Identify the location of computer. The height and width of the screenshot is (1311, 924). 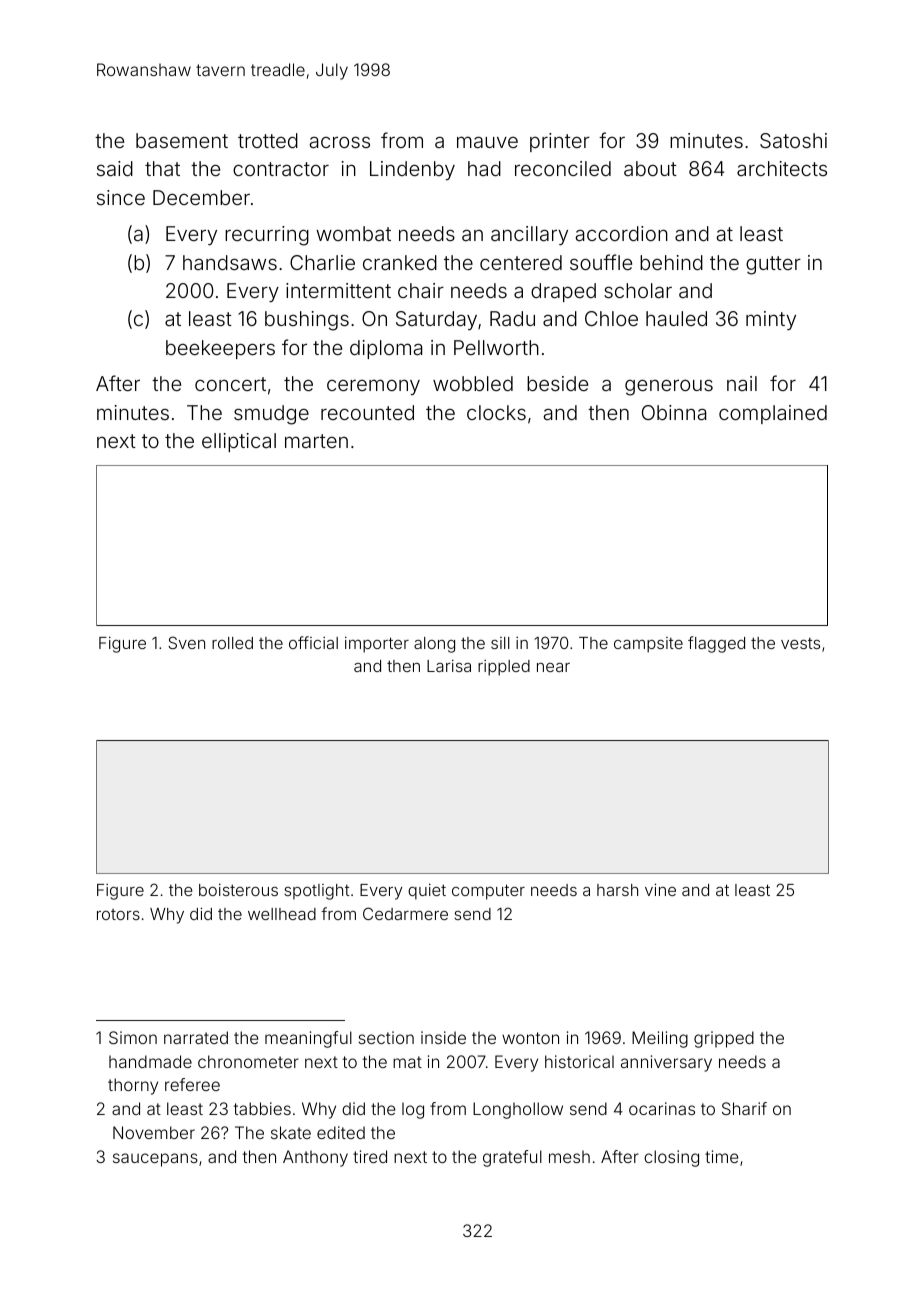
(488, 892).
